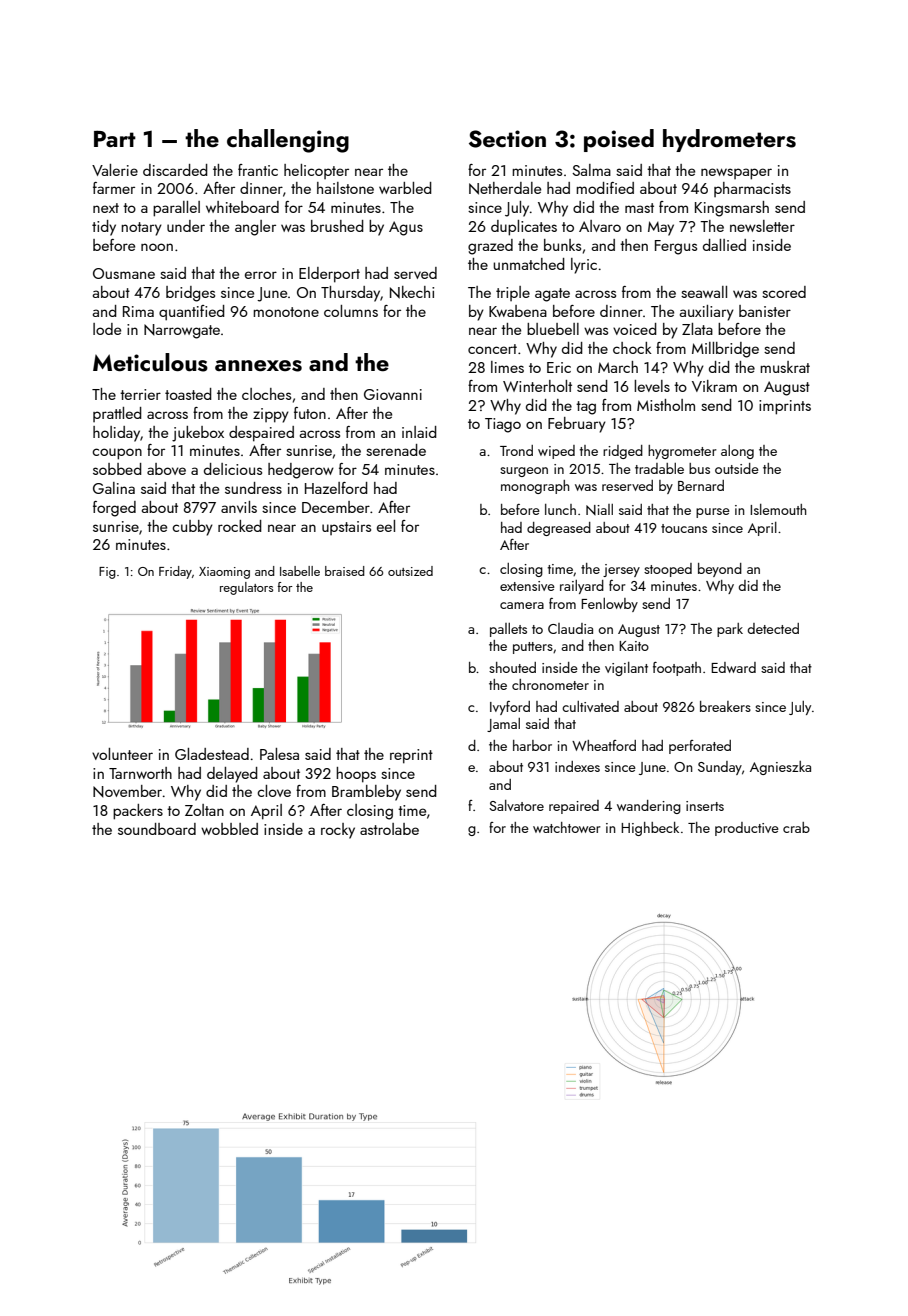 This document has height=1316, width=908. I want to click on cubby, so click(192, 528).
